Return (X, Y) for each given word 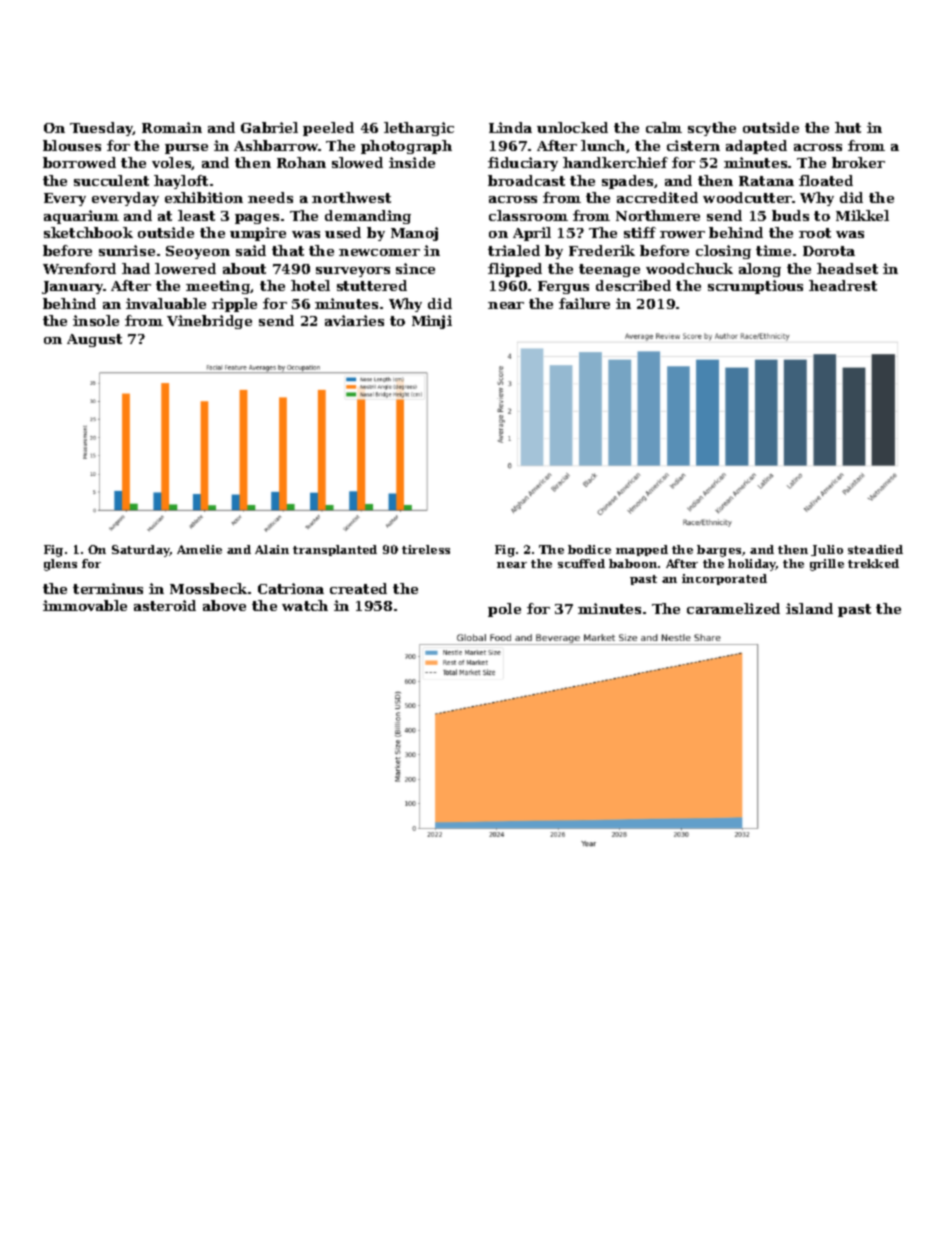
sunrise (127, 250)
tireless (426, 549)
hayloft (181, 182)
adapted (756, 147)
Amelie (199, 549)
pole (504, 610)
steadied (875, 549)
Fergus (563, 287)
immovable (85, 605)
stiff (640, 232)
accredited (657, 197)
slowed (357, 162)
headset (847, 268)
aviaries (354, 320)
